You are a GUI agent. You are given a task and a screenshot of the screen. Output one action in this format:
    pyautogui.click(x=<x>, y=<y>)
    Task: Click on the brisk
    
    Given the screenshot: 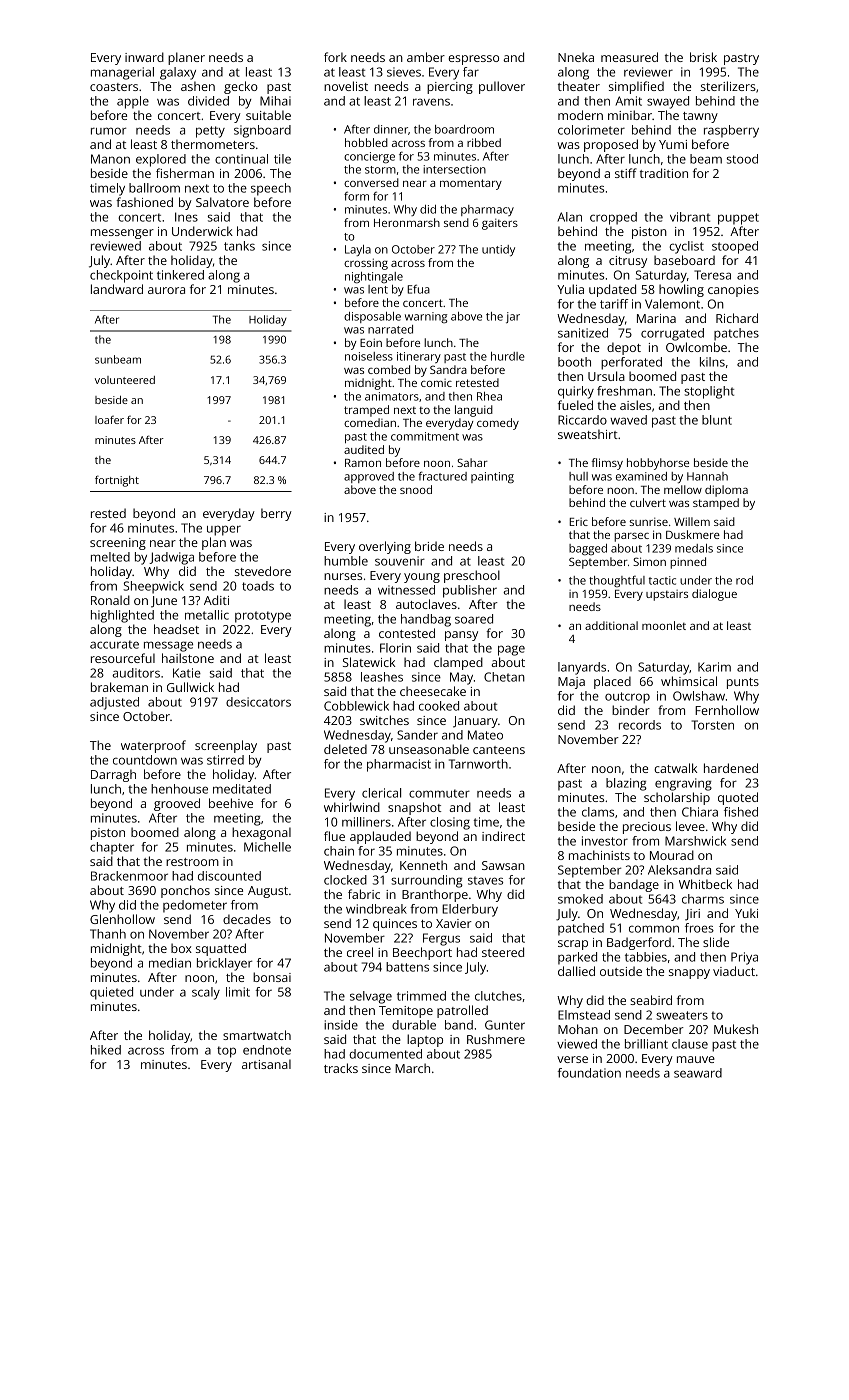 What is the action you would take?
    pyautogui.click(x=703, y=57)
